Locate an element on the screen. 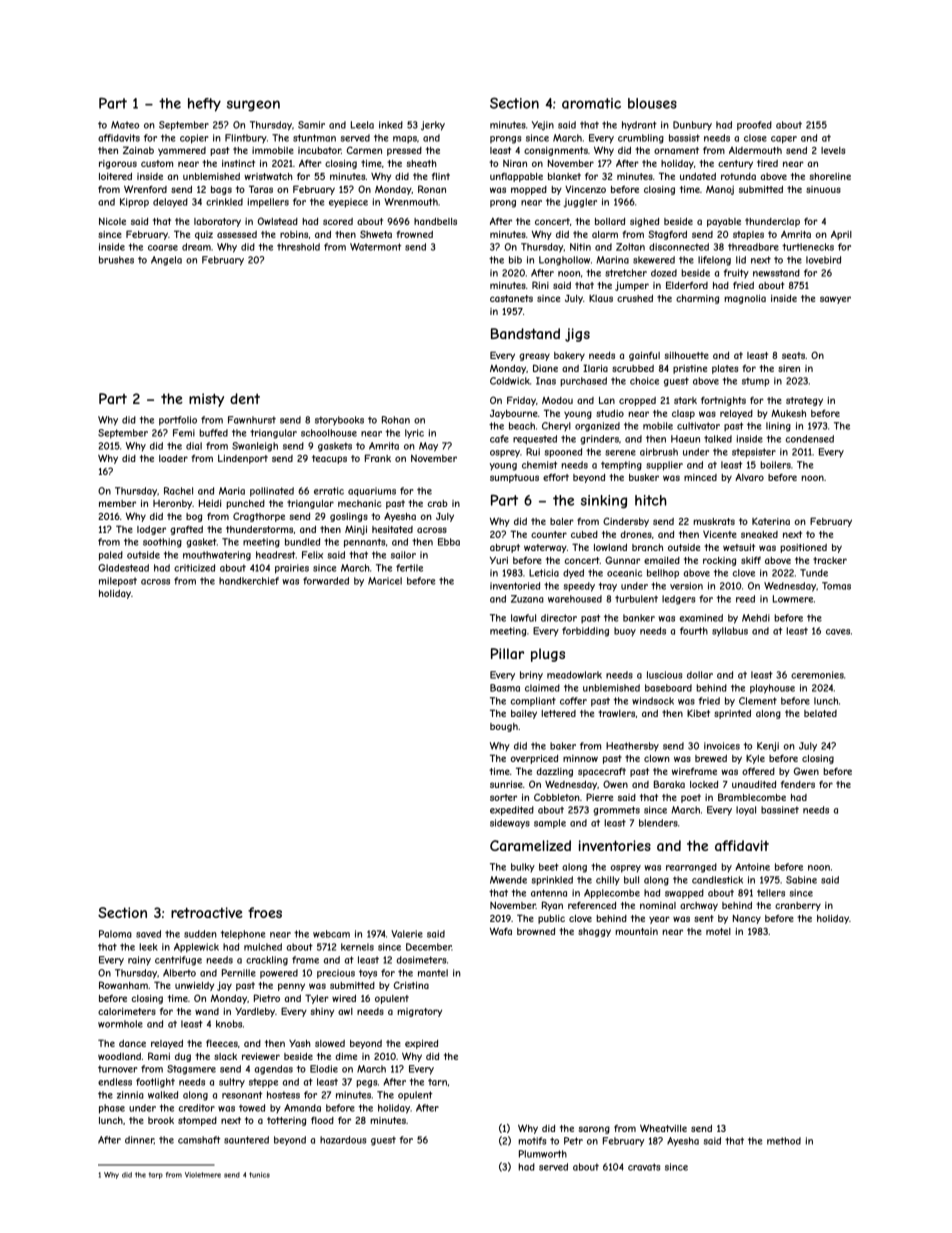  coarse is located at coordinates (163, 248).
